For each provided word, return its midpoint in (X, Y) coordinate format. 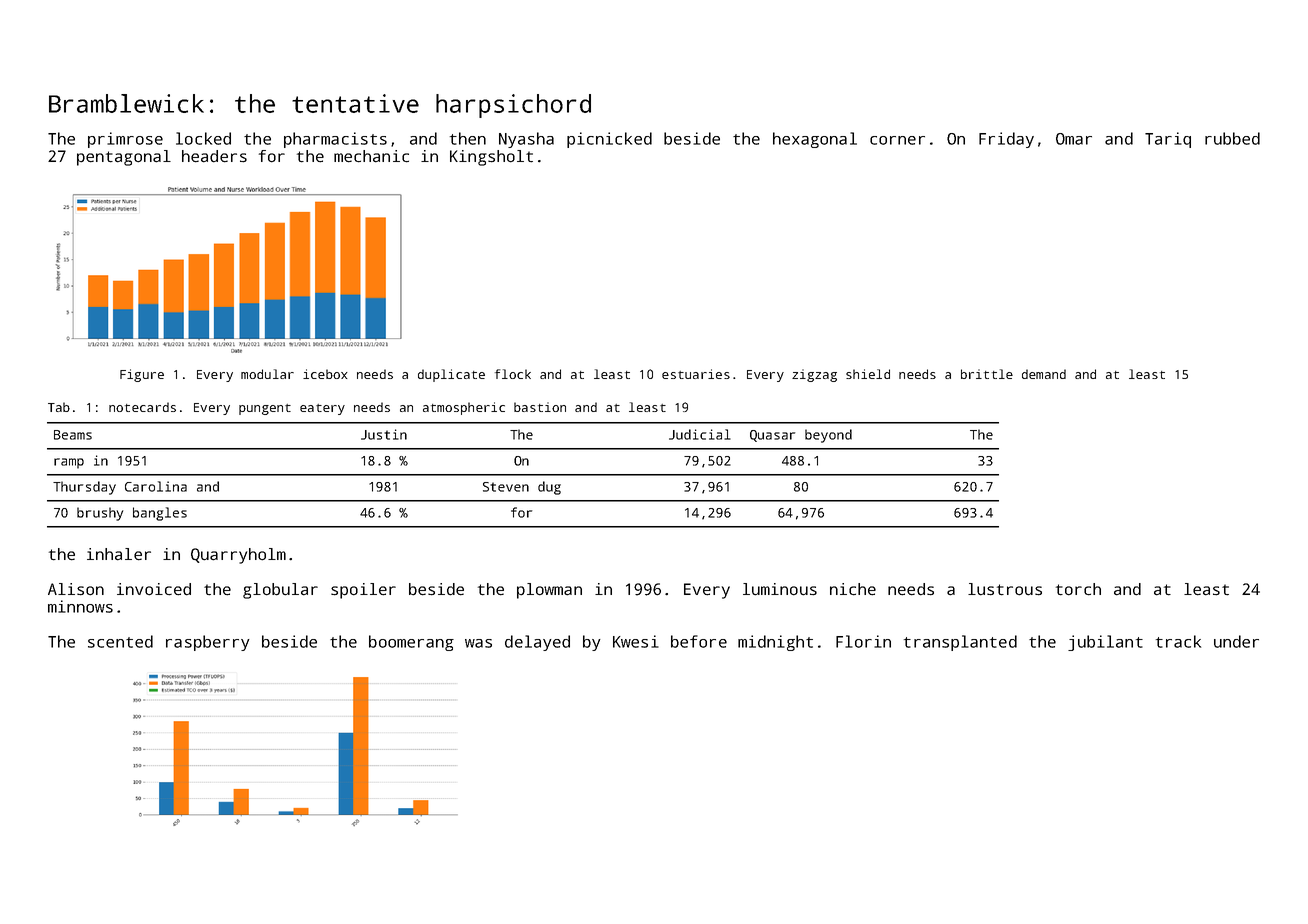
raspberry (207, 643)
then (468, 138)
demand (1044, 374)
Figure (142, 375)
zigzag (814, 375)
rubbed (1232, 138)
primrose (125, 140)
